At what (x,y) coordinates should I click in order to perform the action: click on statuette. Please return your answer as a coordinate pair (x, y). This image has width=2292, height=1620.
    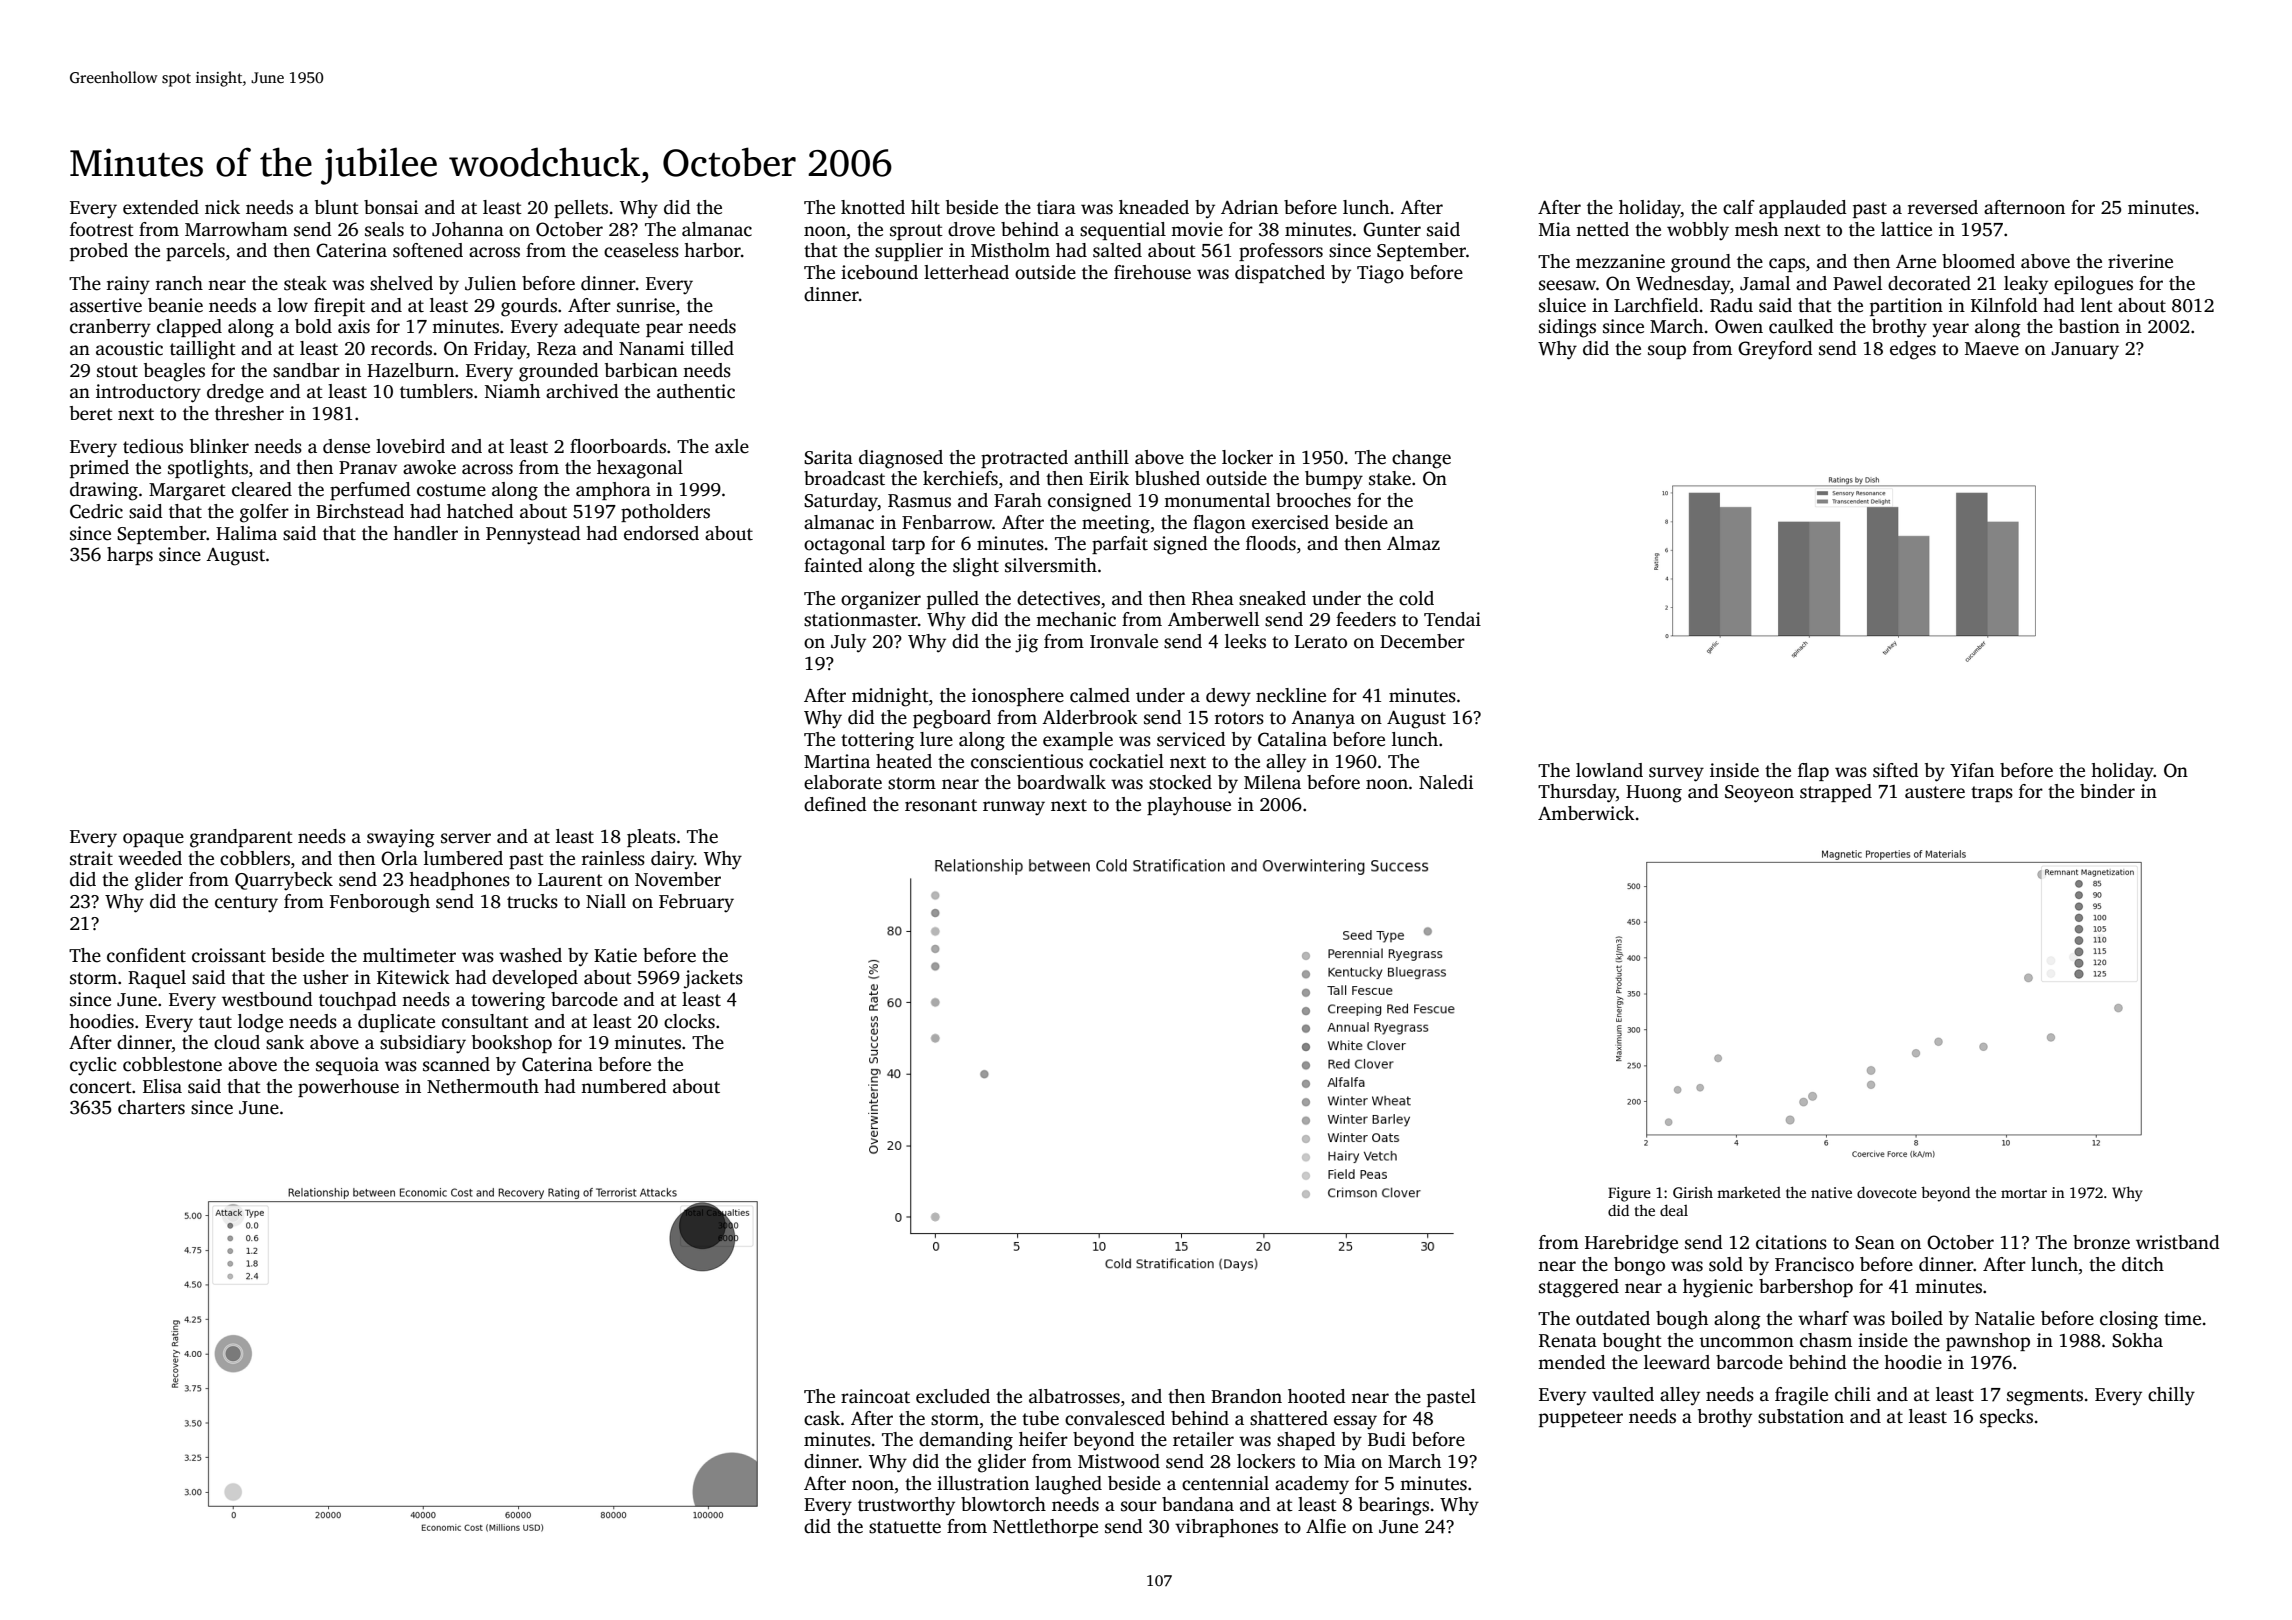
    Looking at the image, I should click on (905, 1527).
